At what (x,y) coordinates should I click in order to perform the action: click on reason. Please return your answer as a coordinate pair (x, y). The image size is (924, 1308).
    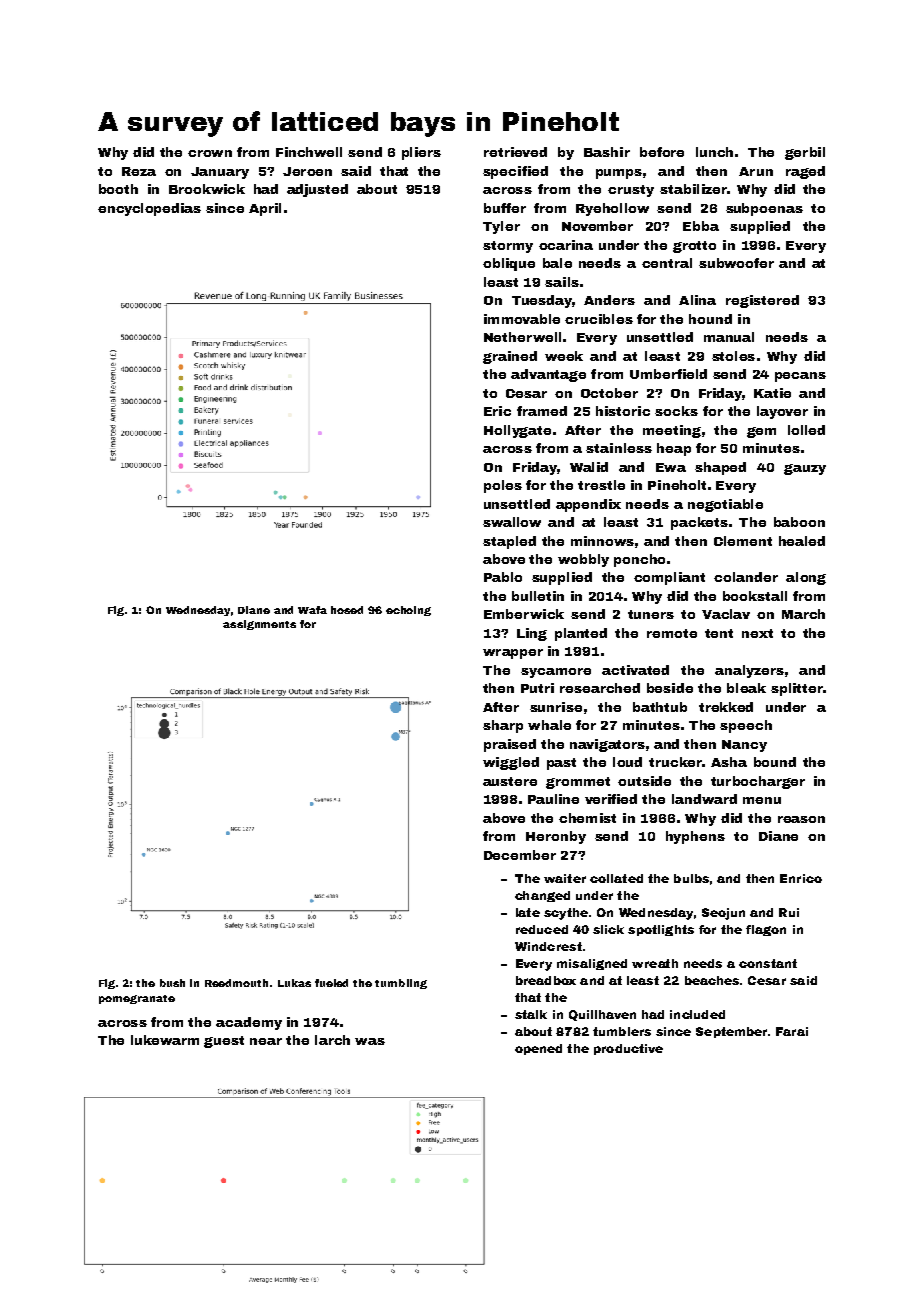
    Looking at the image, I should click on (801, 819).
